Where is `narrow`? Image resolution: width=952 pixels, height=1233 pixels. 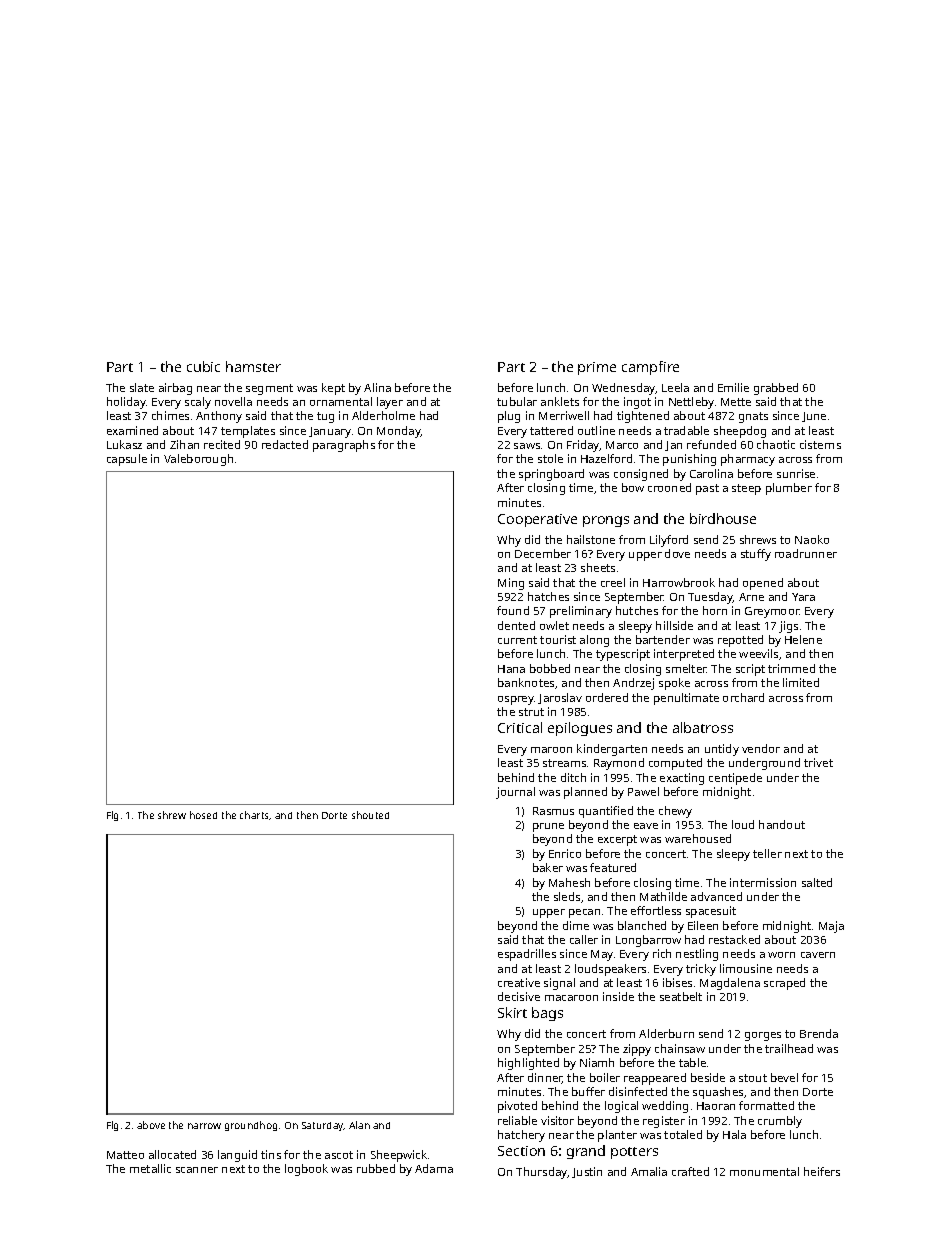 narrow is located at coordinates (204, 1126).
